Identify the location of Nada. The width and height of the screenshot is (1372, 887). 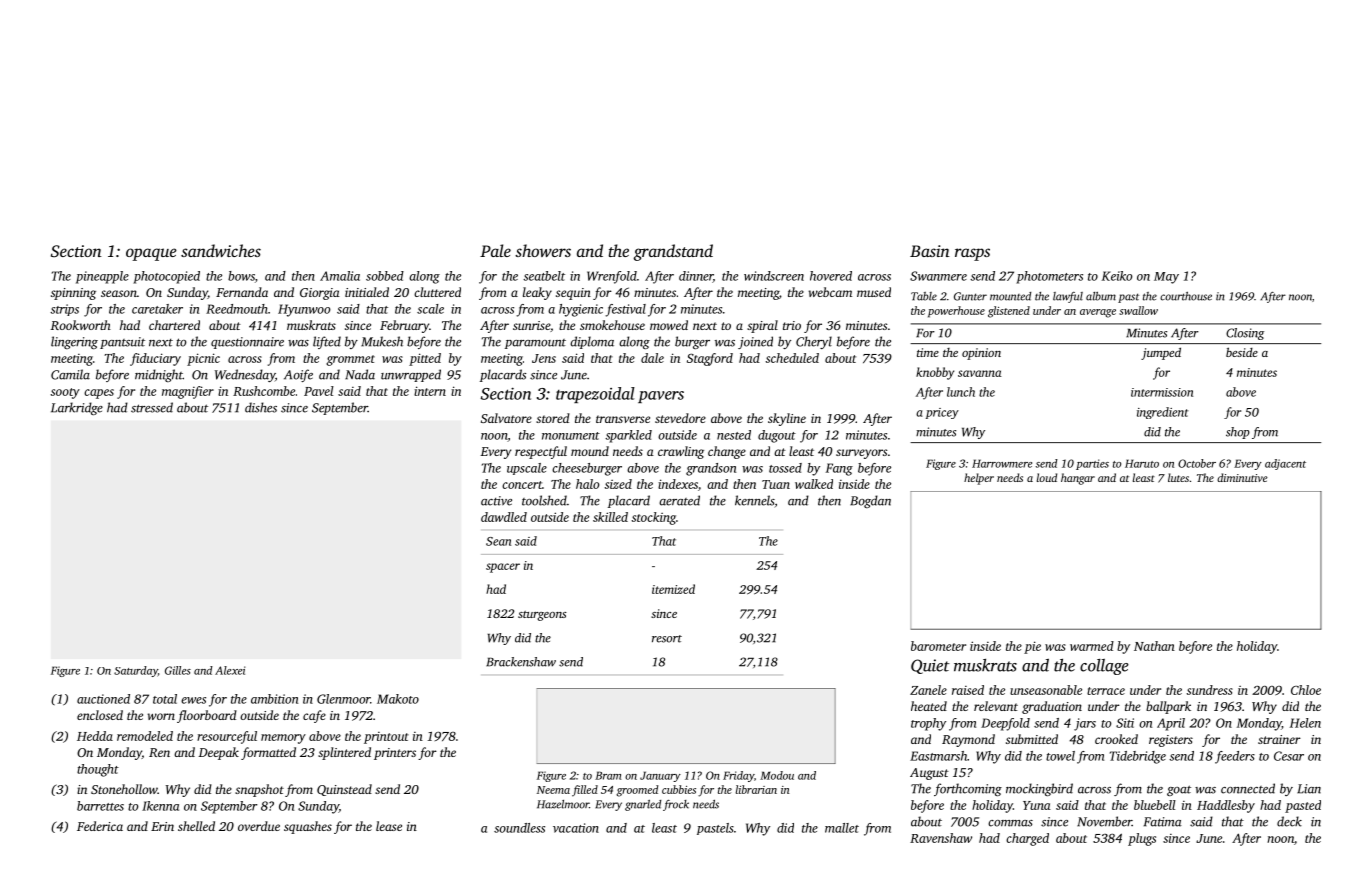
(360, 374).
